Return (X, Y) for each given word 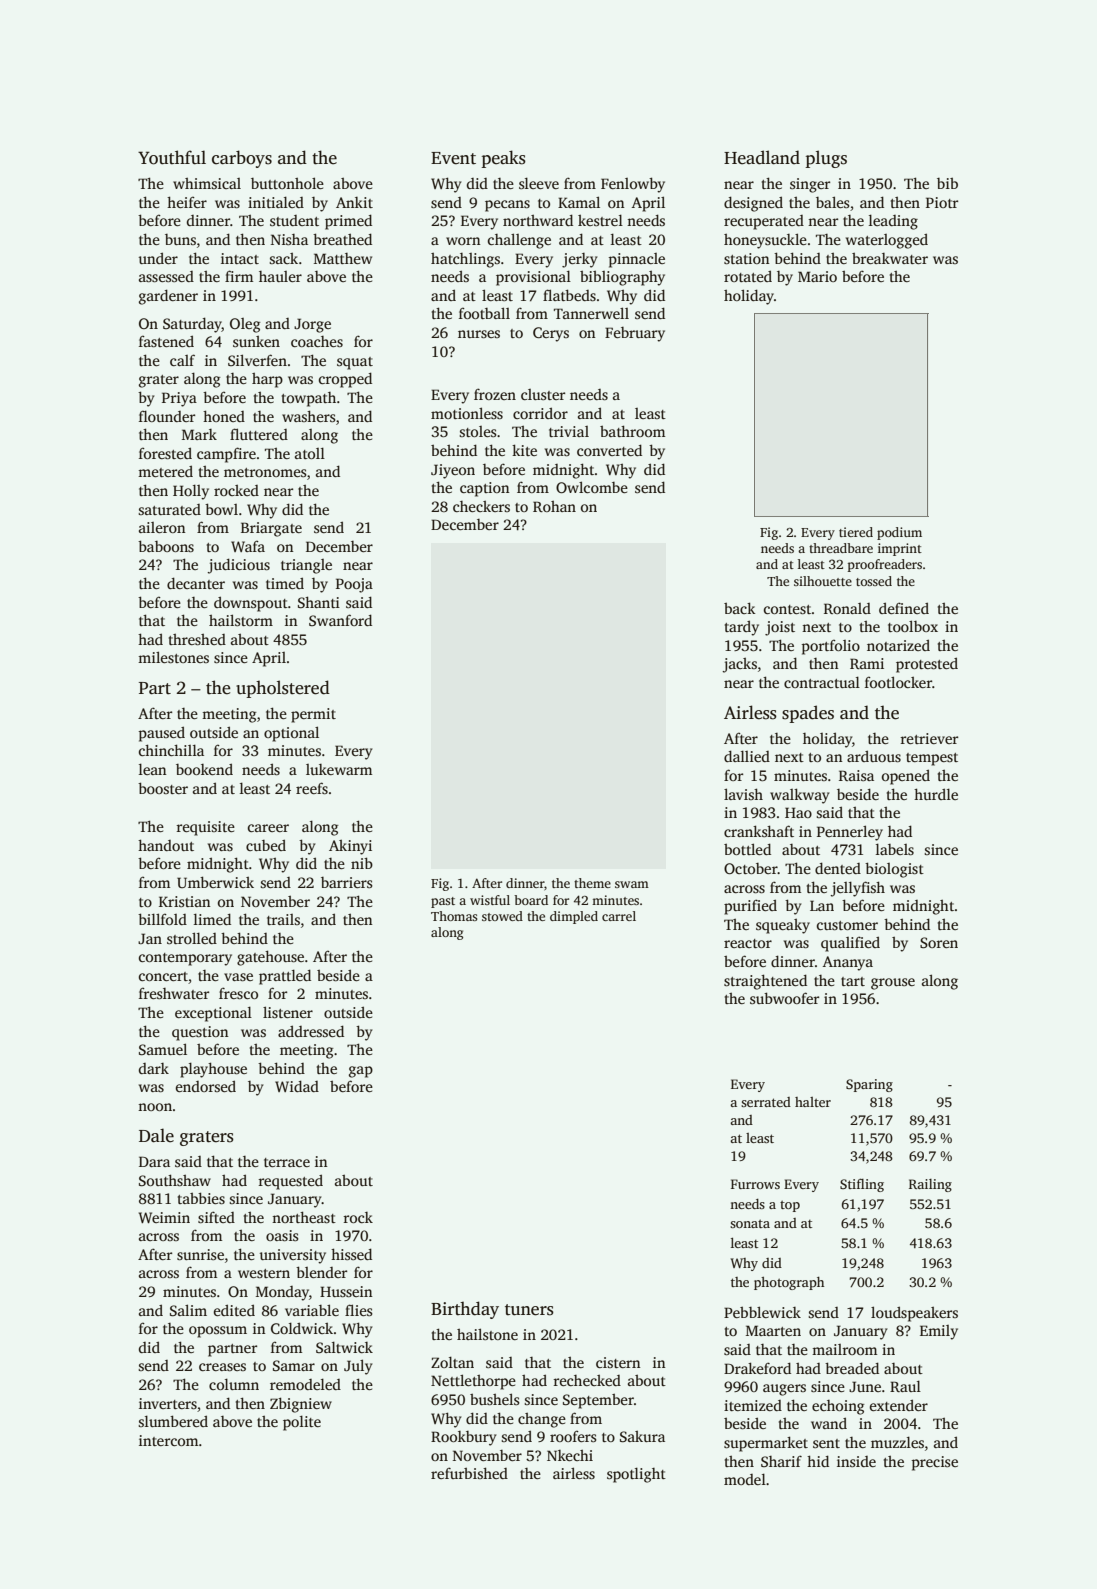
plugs (826, 159)
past (443, 902)
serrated (766, 1102)
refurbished (469, 1473)
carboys (242, 159)
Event (453, 158)
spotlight (636, 1475)
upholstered (283, 689)
